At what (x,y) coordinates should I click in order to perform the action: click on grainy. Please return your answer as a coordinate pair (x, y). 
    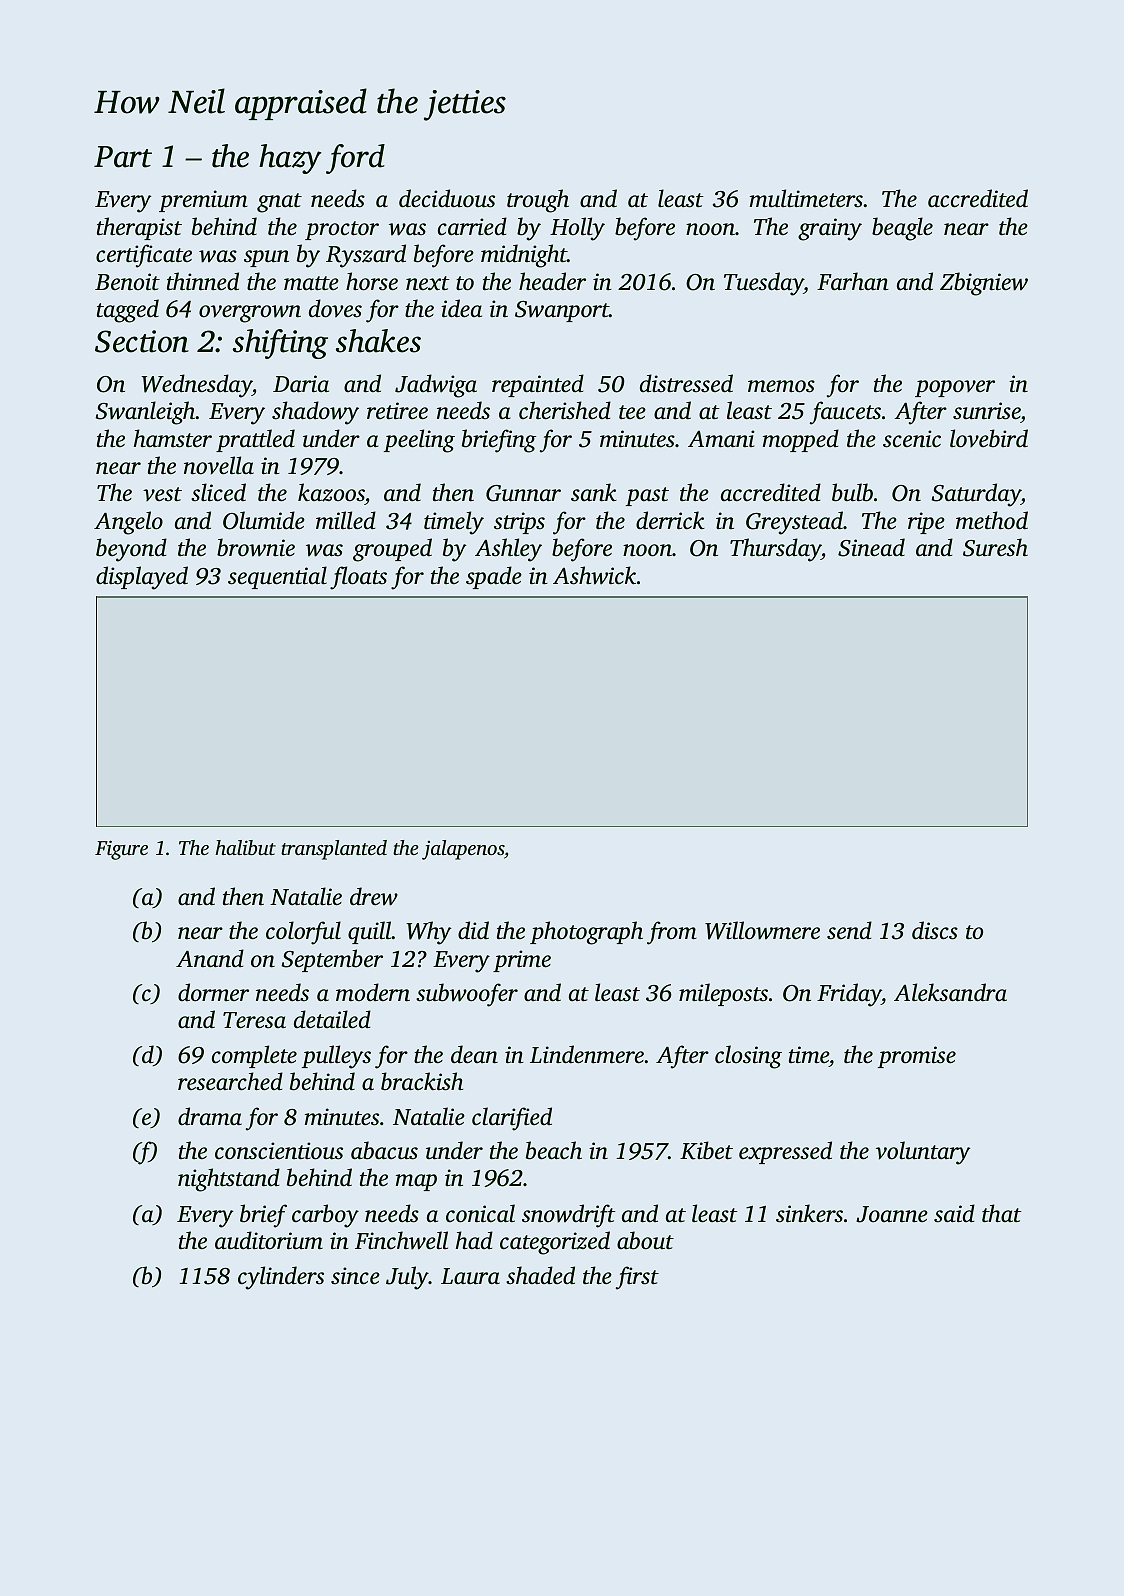
    Looking at the image, I should click on (830, 229).
